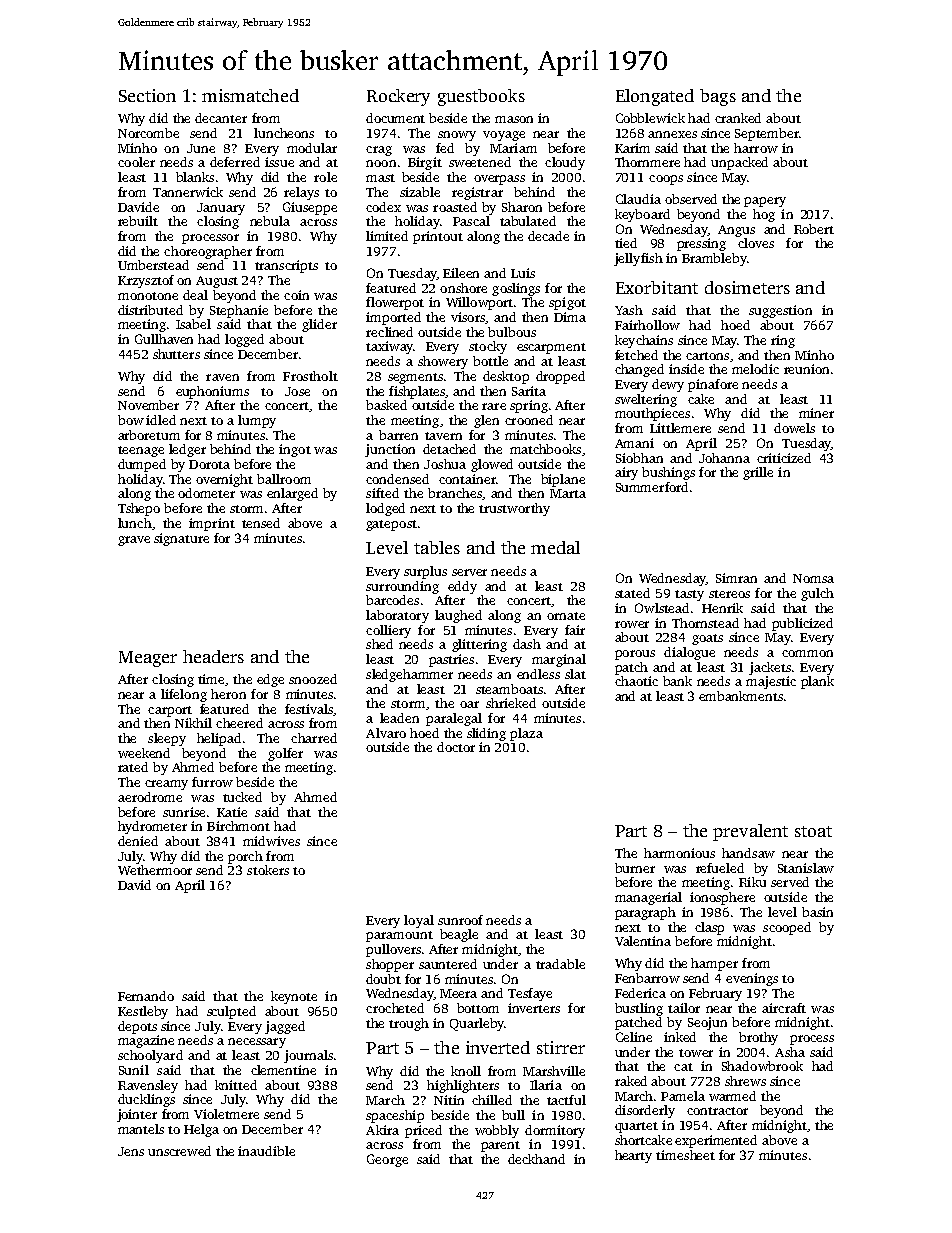  What do you see at coordinates (136, 162) in the screenshot?
I see `cooler` at bounding box center [136, 162].
